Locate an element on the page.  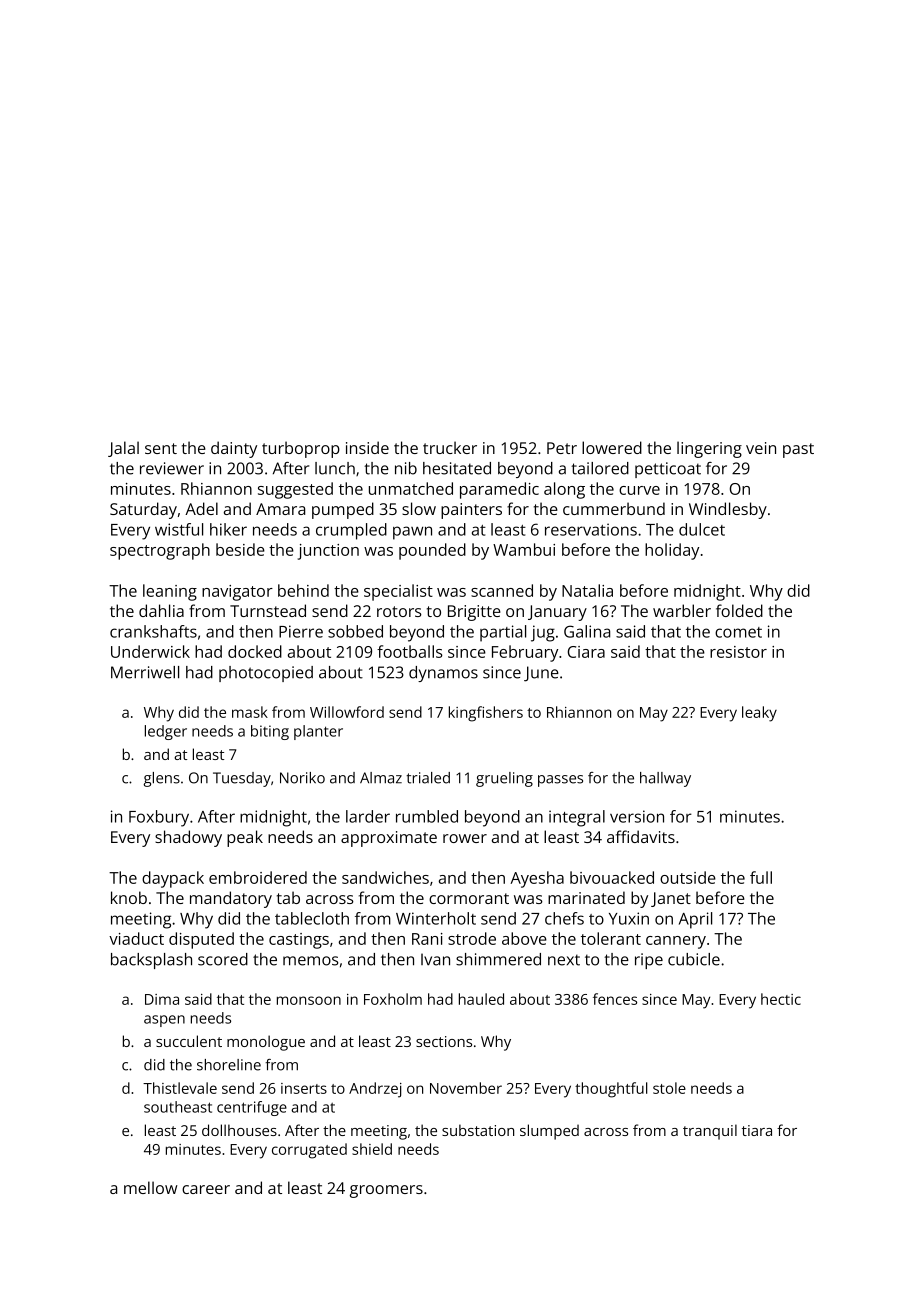
viaduct is located at coordinates (136, 938).
